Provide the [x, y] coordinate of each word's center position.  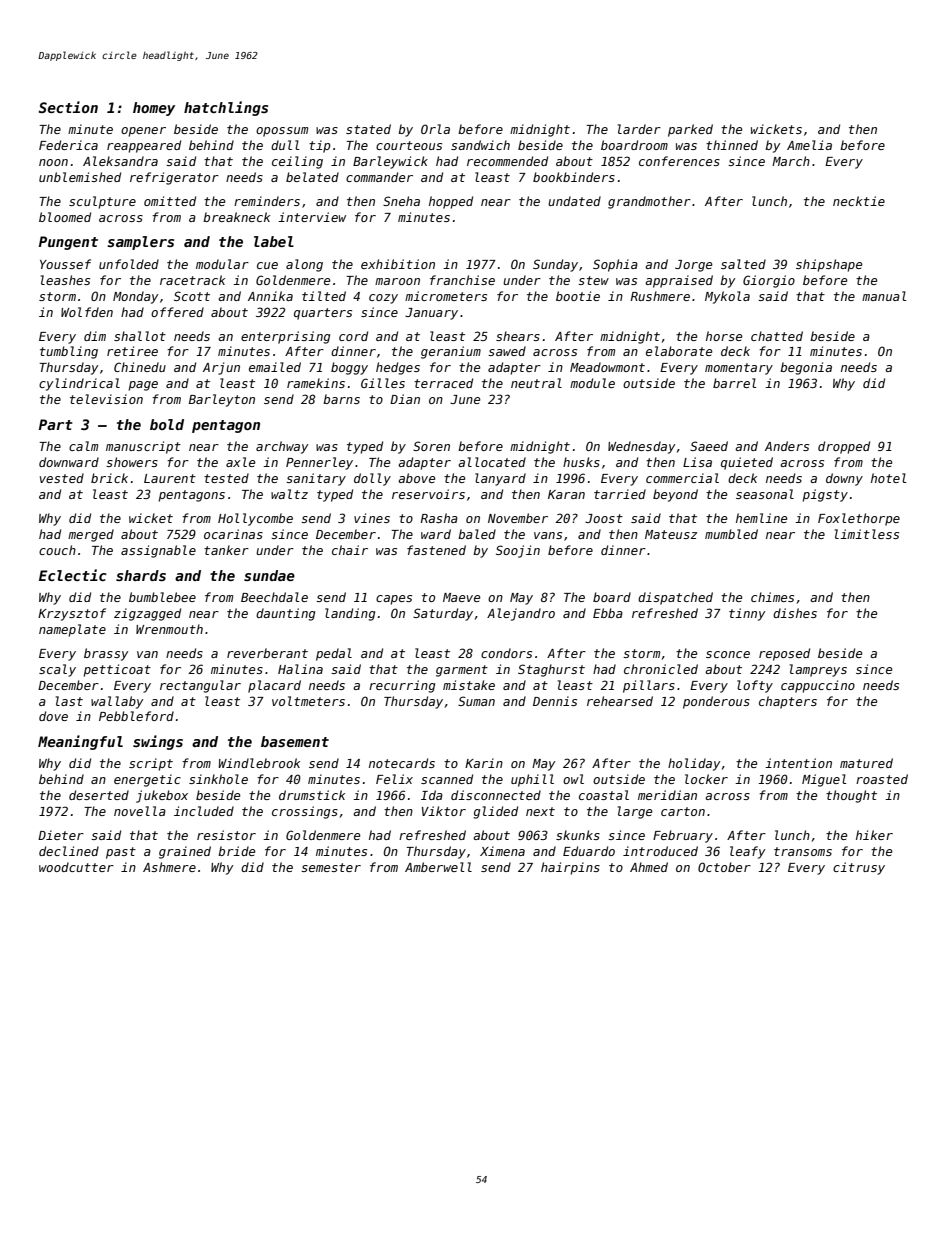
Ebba [608, 613]
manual [884, 296]
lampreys [818, 670]
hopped [451, 202]
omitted [170, 201]
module [592, 383]
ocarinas [233, 534]
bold [167, 424]
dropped [844, 447]
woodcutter [76, 867]
